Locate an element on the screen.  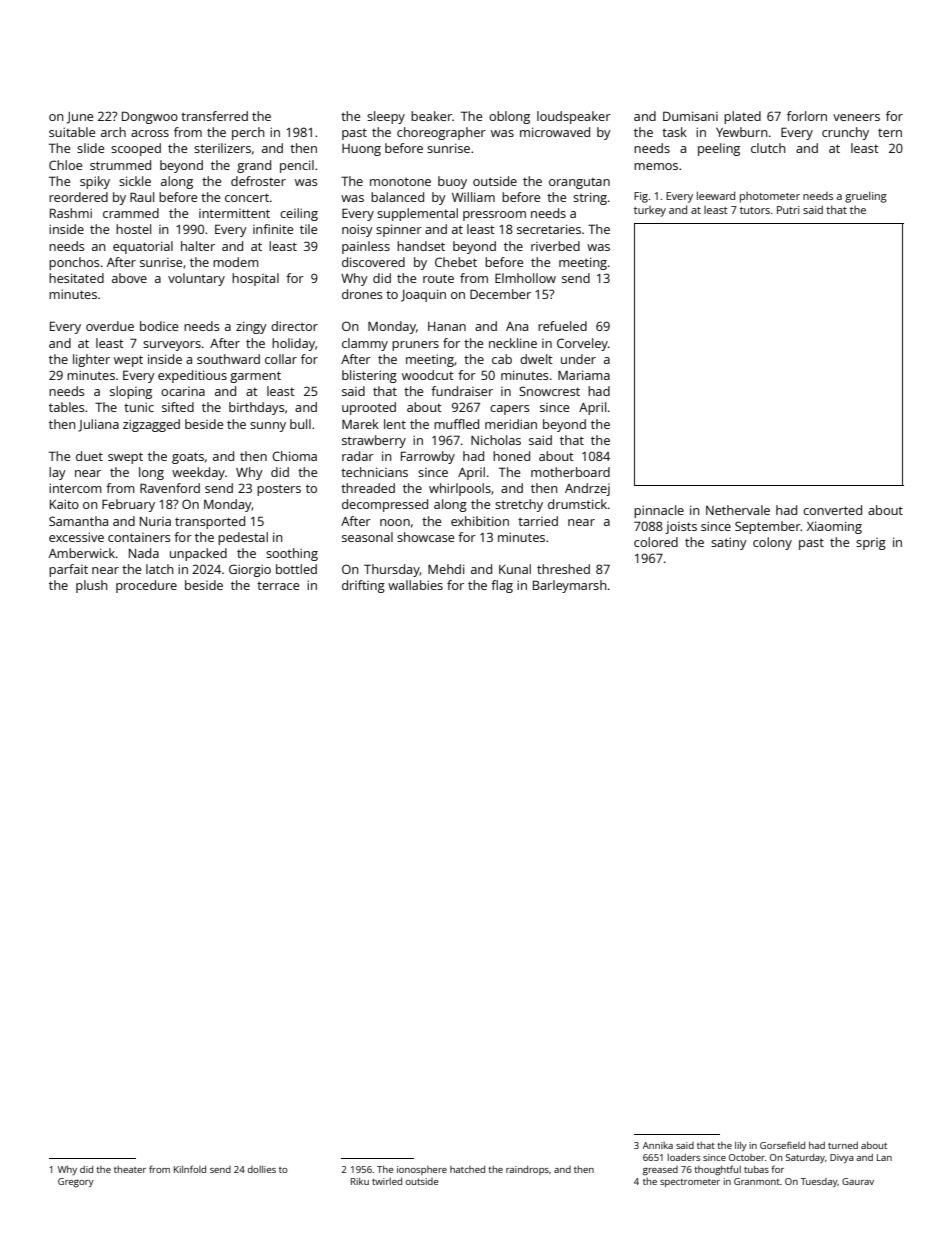
dollies is located at coordinates (262, 1169).
